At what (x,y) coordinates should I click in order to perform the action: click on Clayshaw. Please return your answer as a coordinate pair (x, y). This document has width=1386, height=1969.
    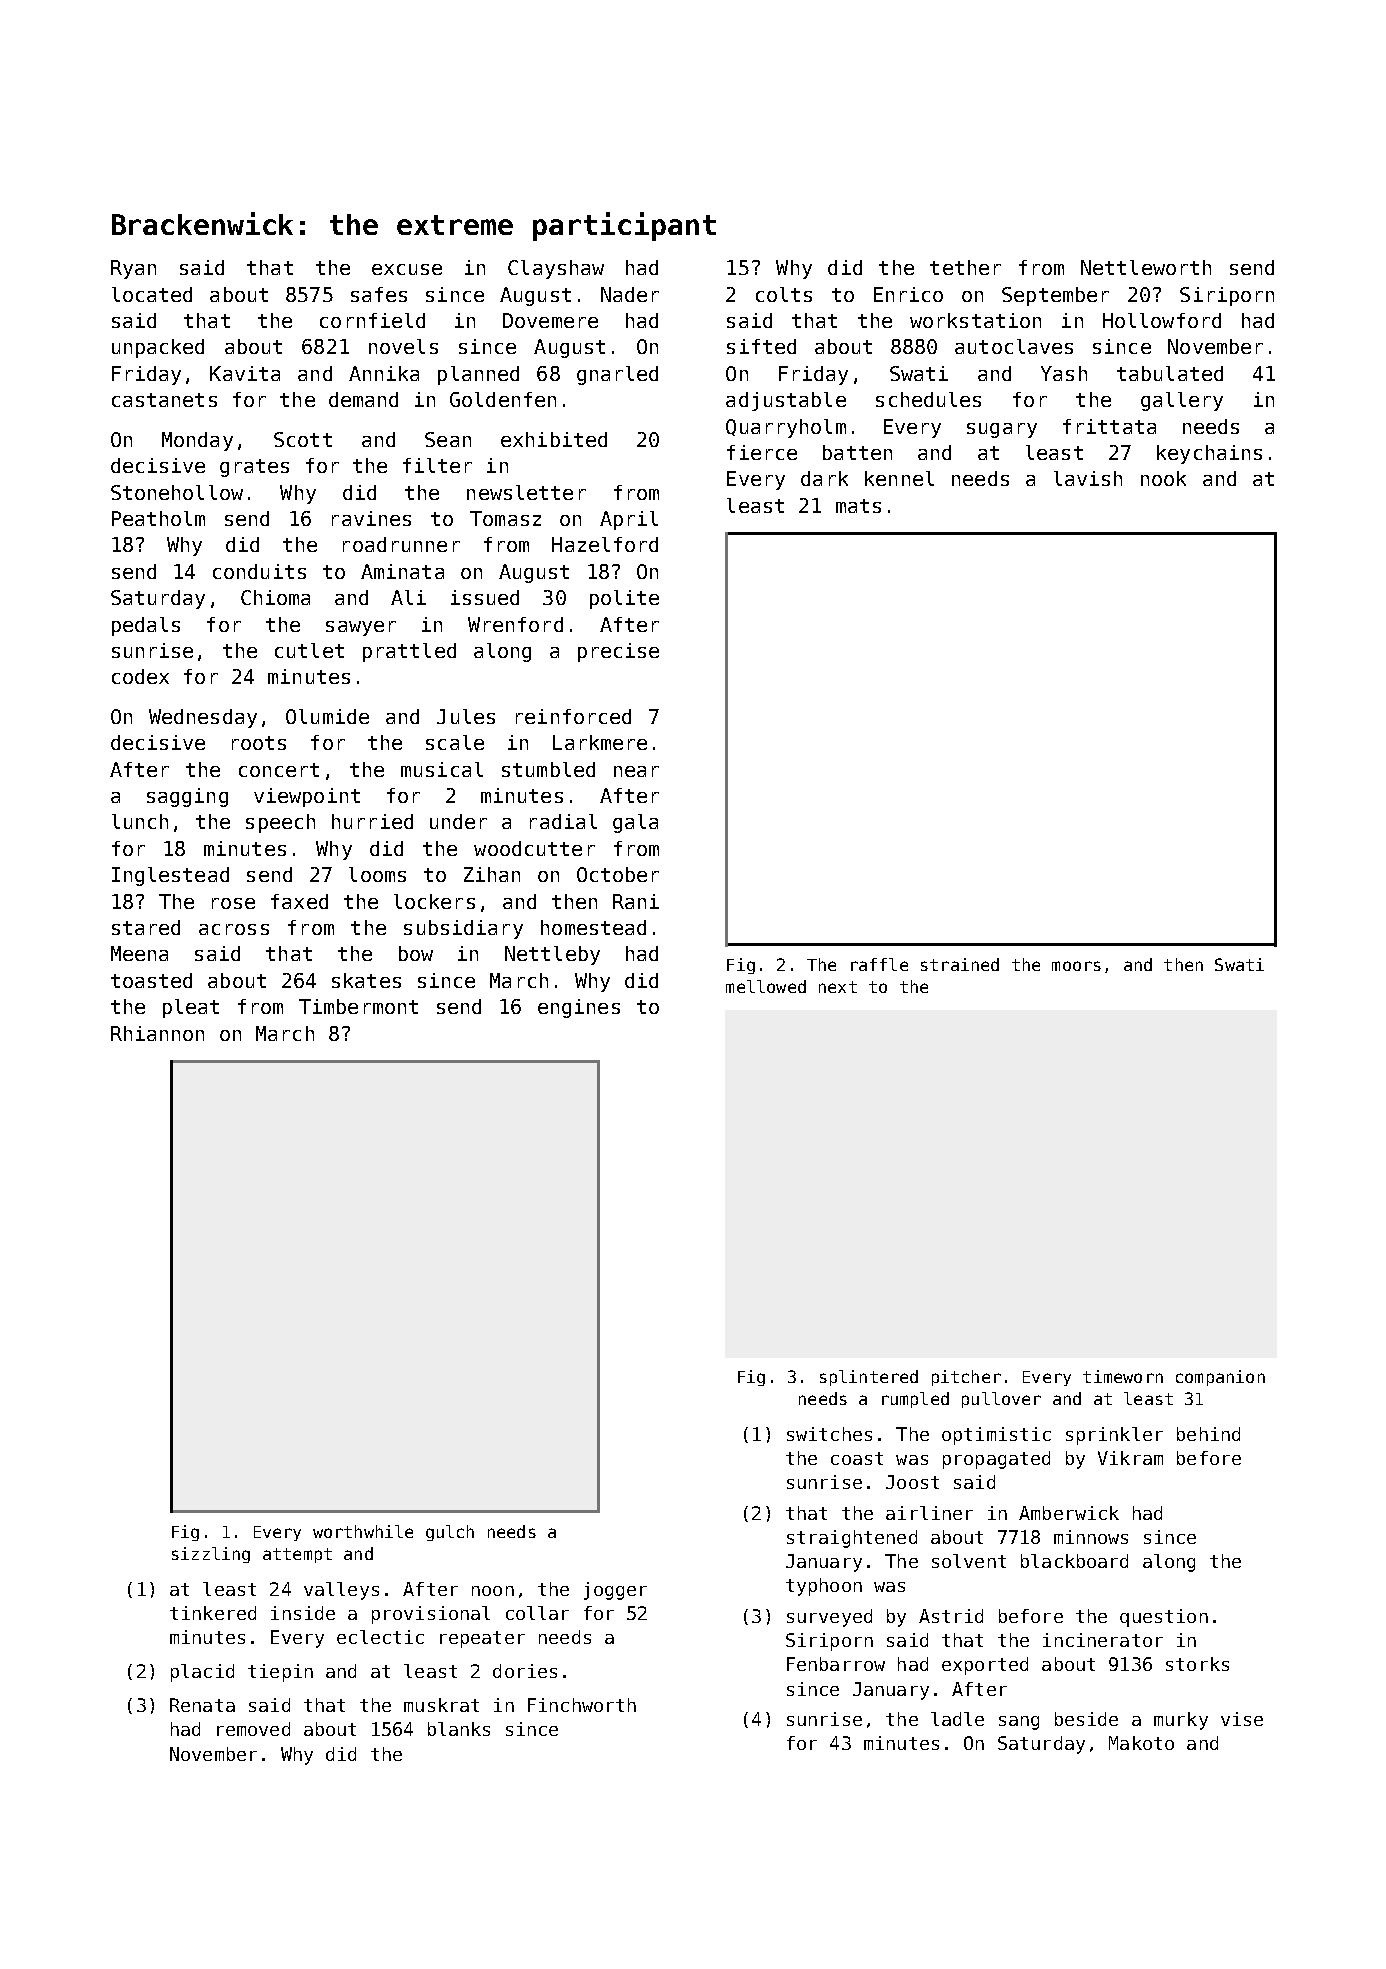
    Looking at the image, I should click on (556, 269).
